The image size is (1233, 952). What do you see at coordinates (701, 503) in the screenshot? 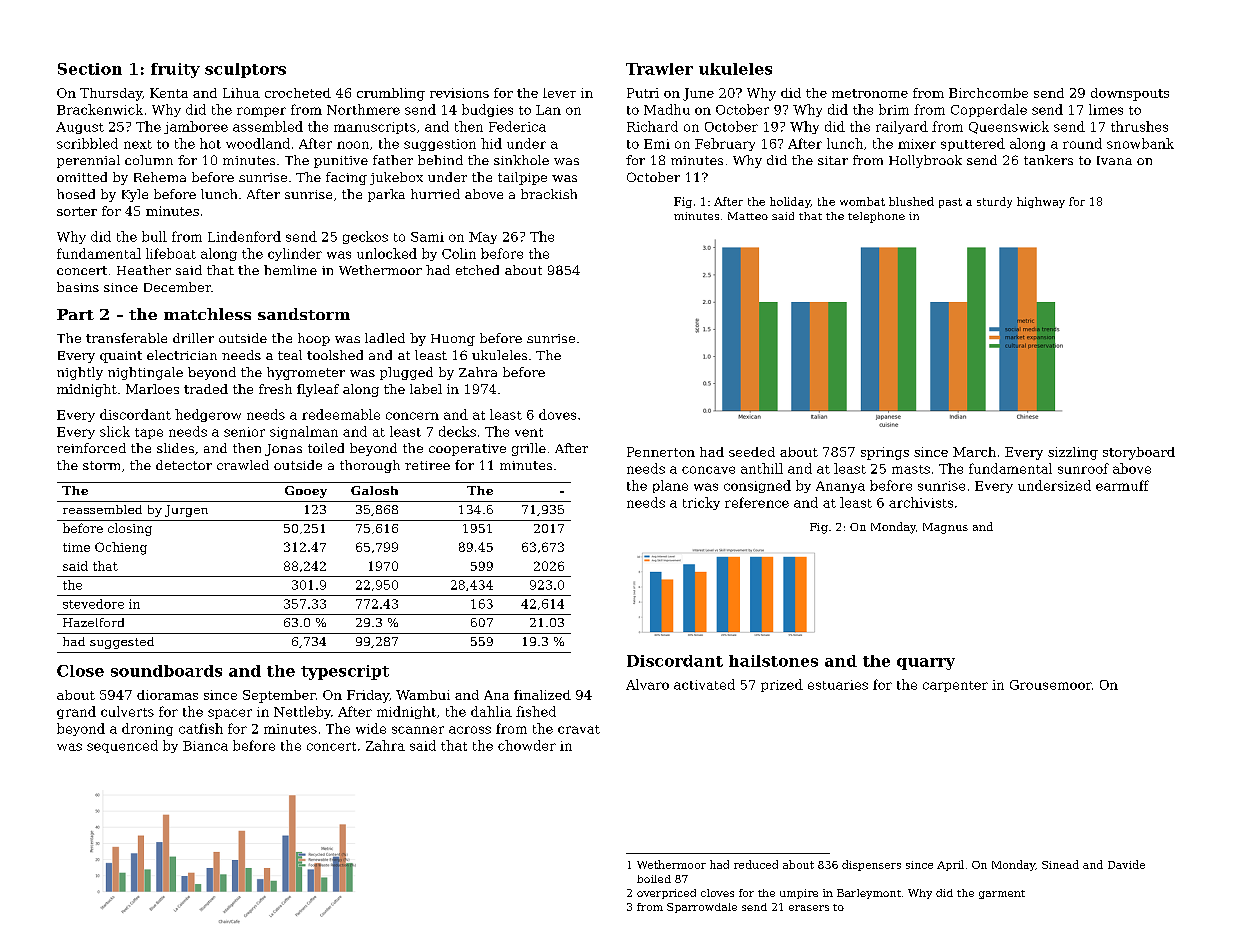
I see `tricky` at bounding box center [701, 503].
